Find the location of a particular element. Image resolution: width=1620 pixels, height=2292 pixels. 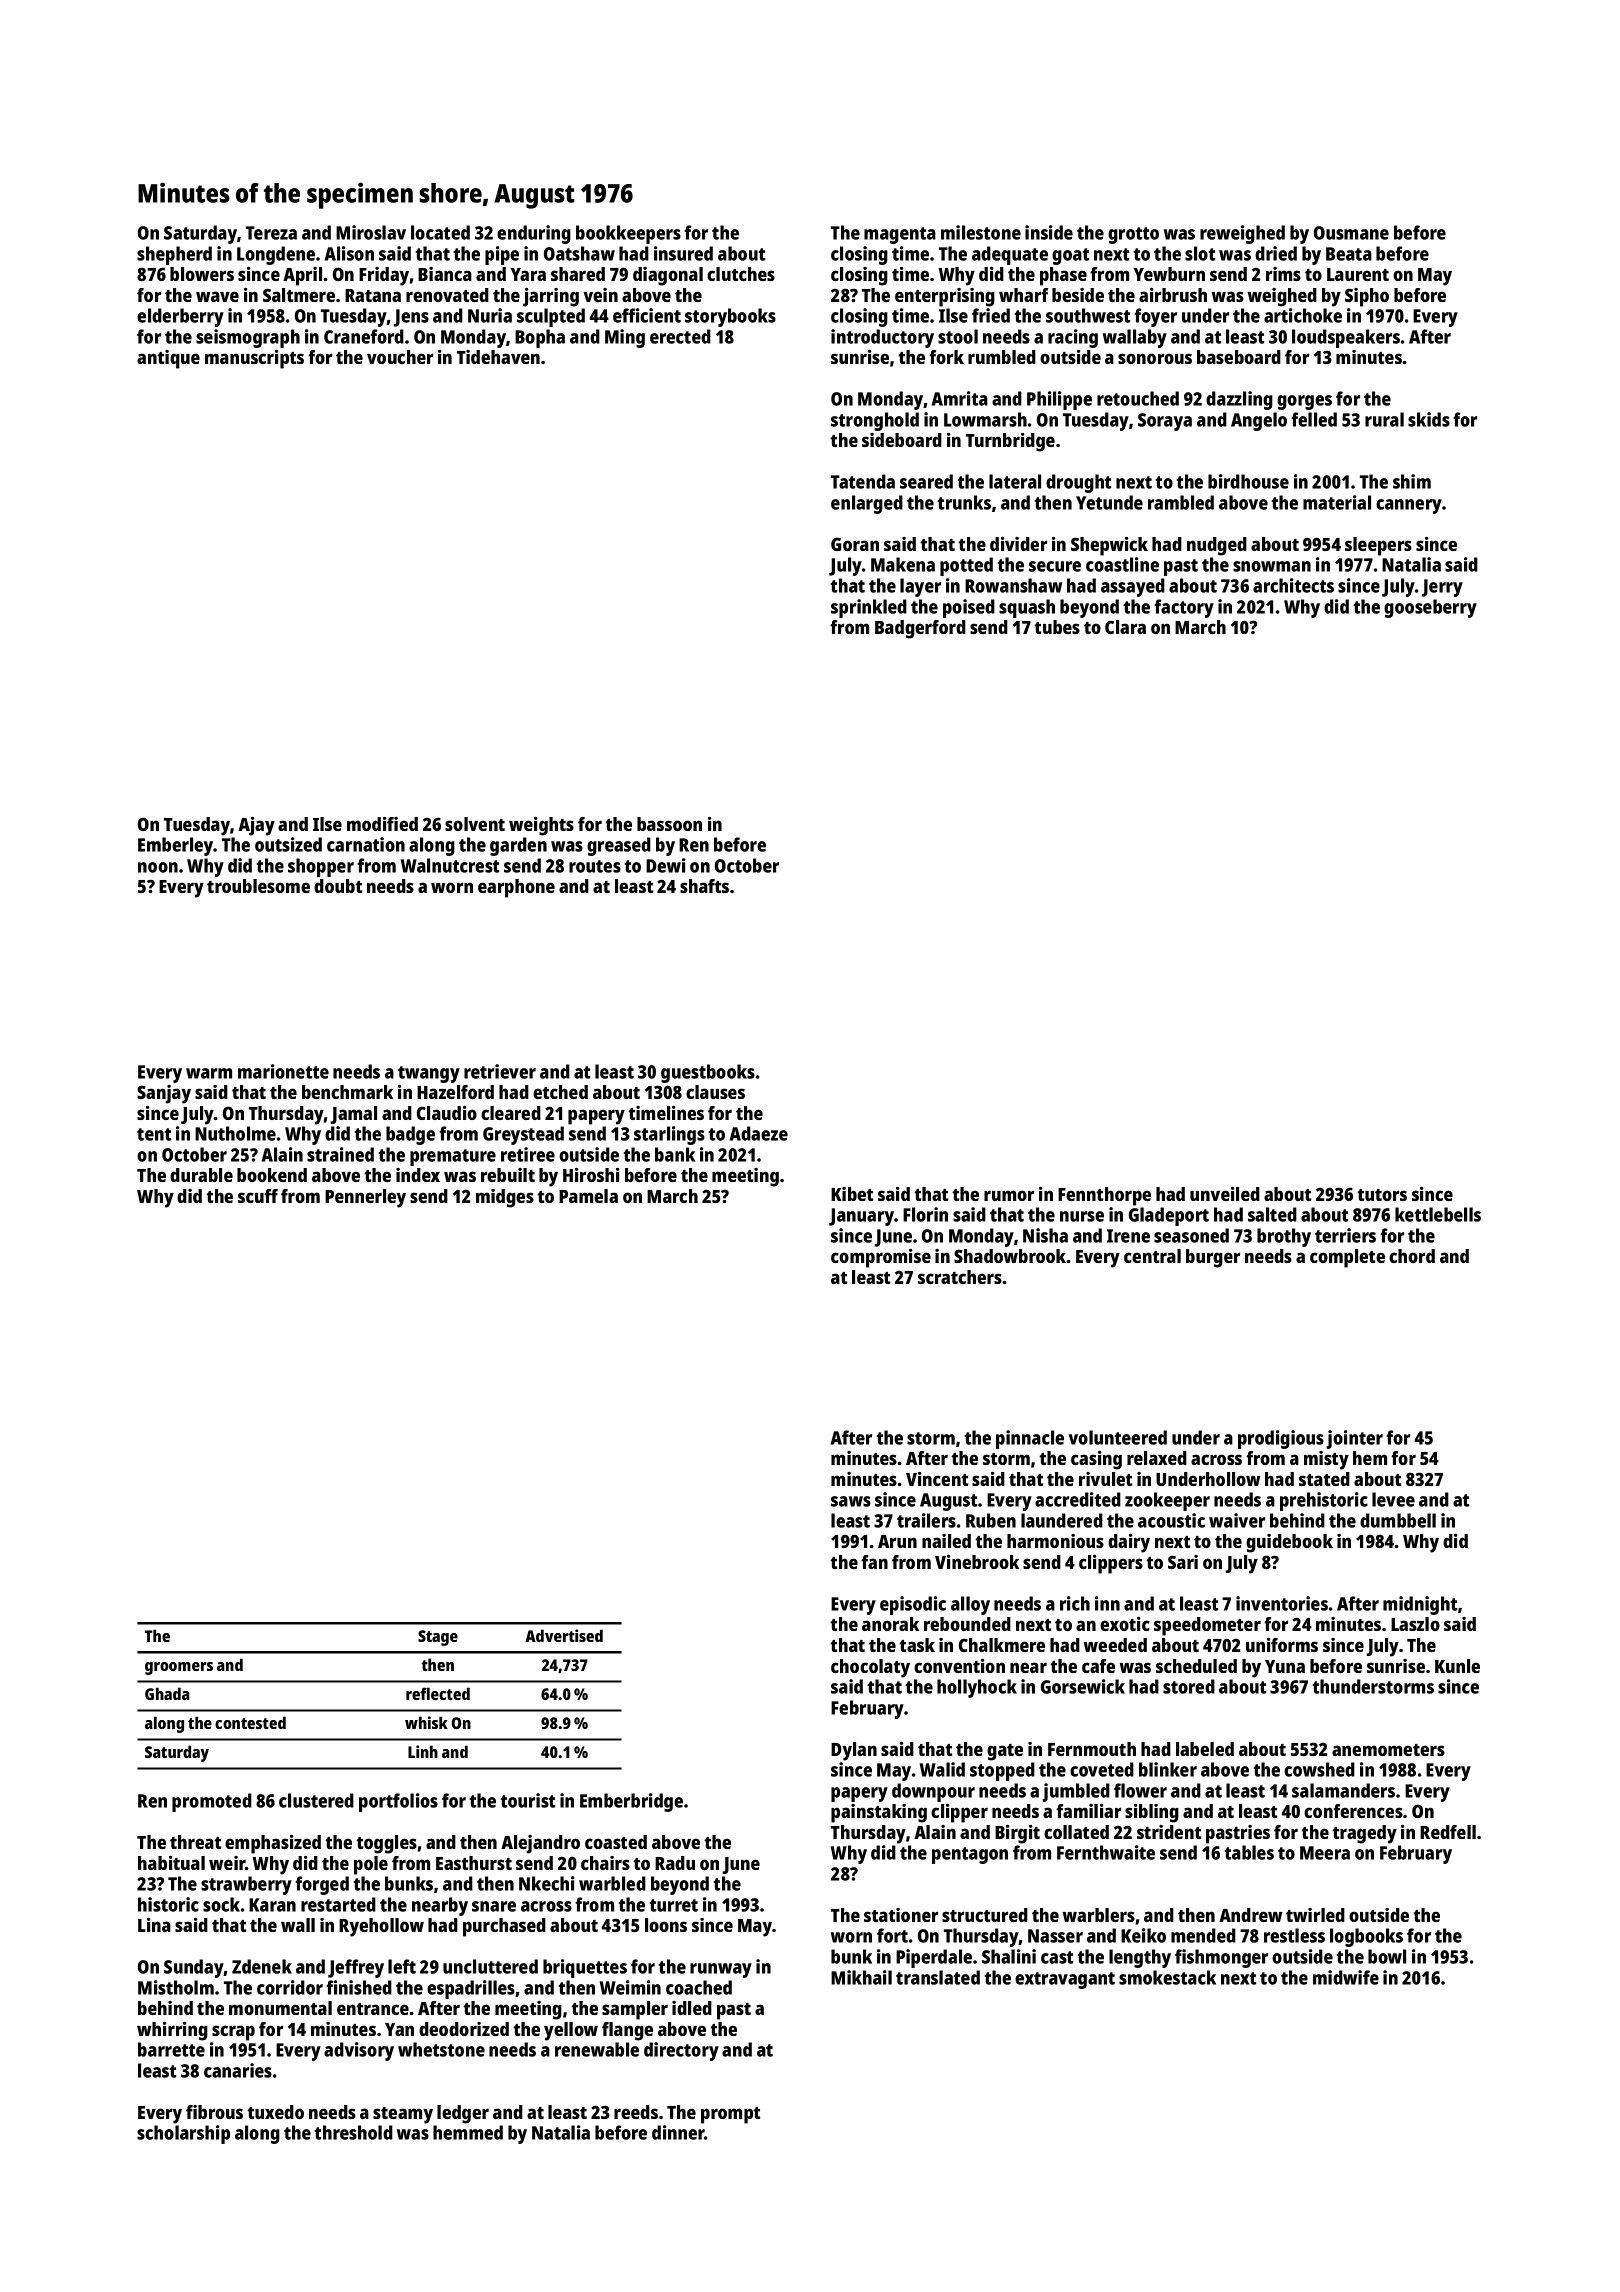

rebuilt is located at coordinates (508, 1175).
